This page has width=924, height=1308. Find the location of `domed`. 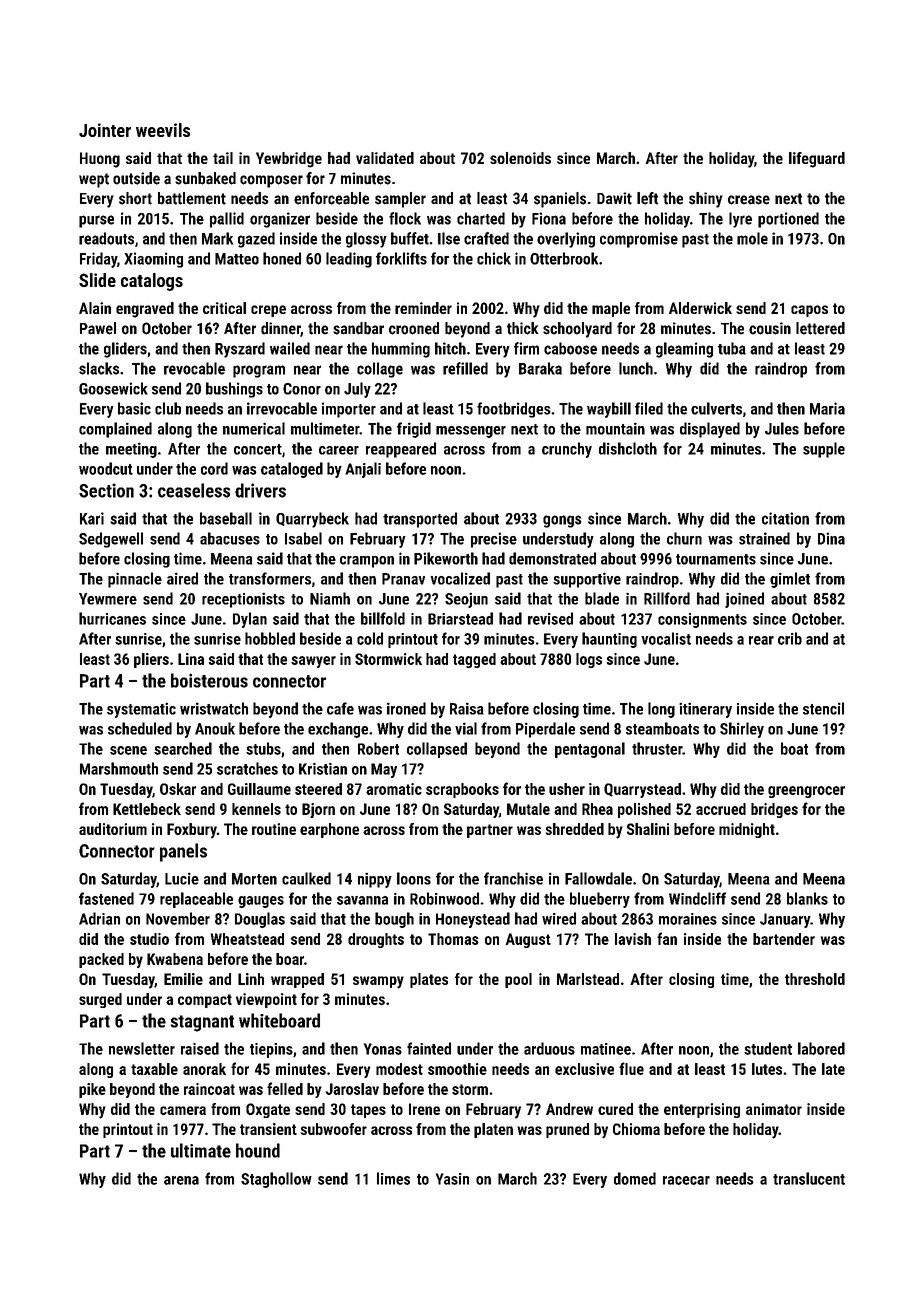

domed is located at coordinates (635, 1178).
